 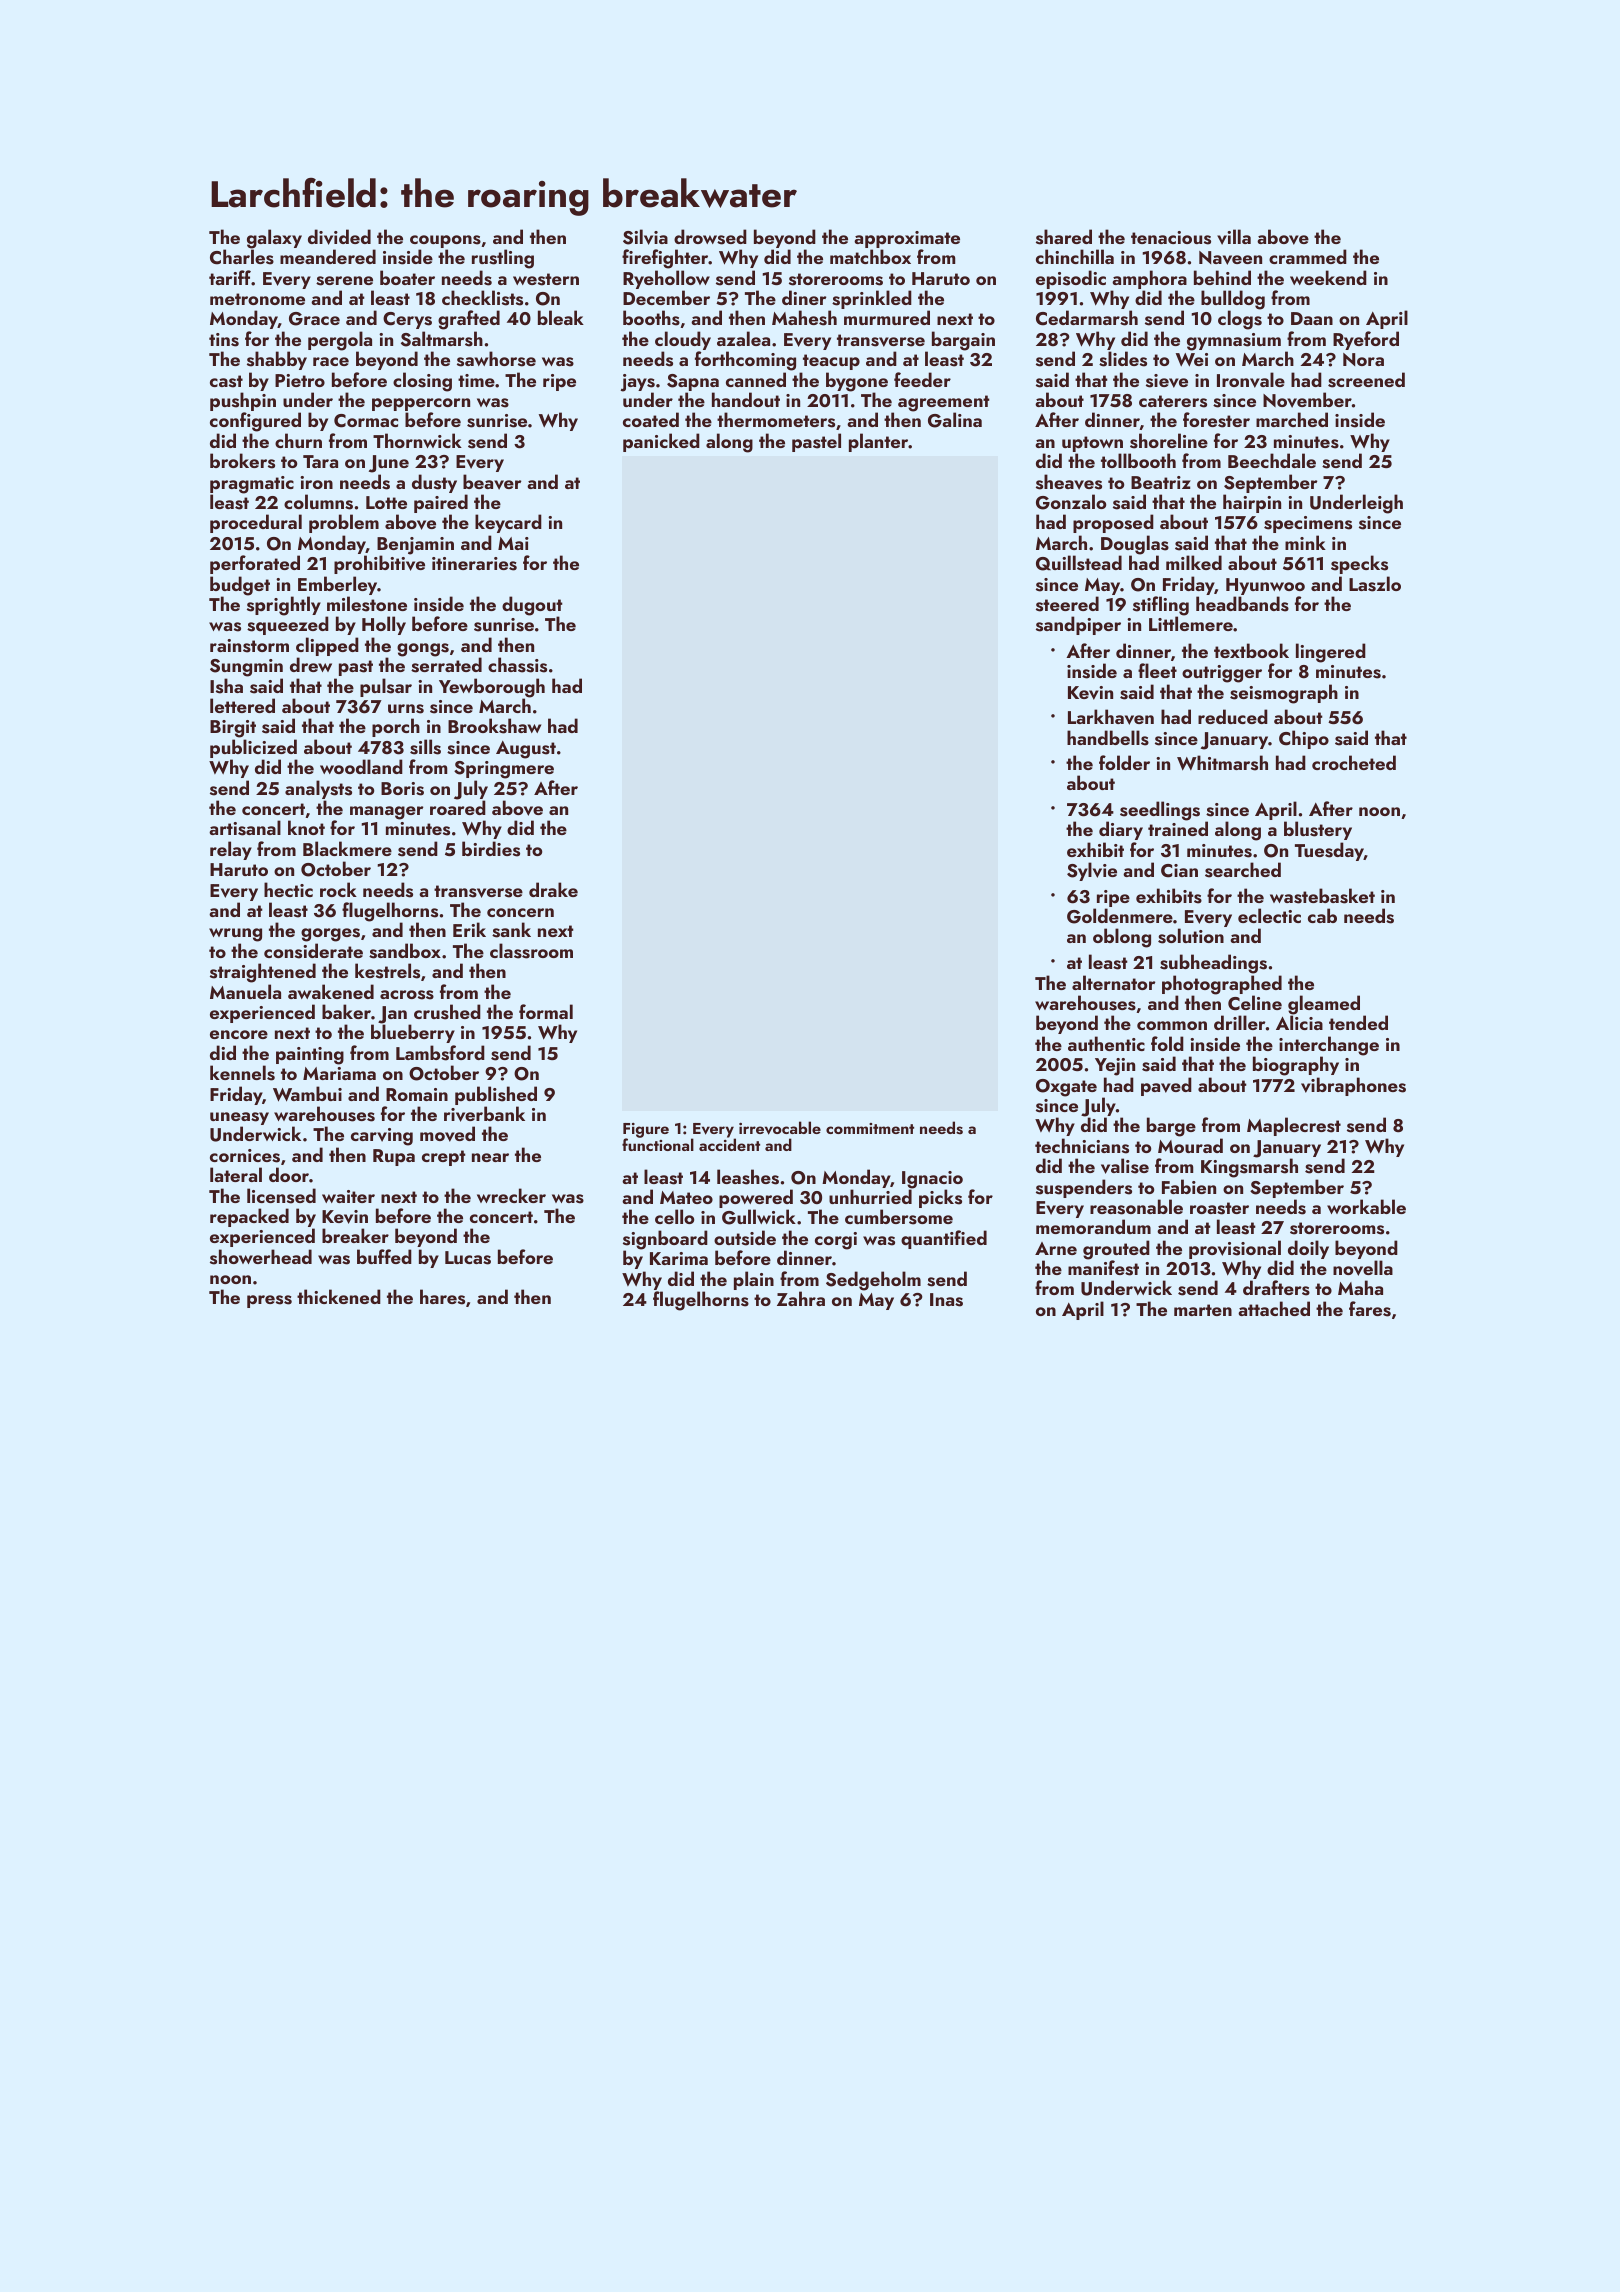 What do you see at coordinates (1331, 653) in the screenshot?
I see `lingered` at bounding box center [1331, 653].
